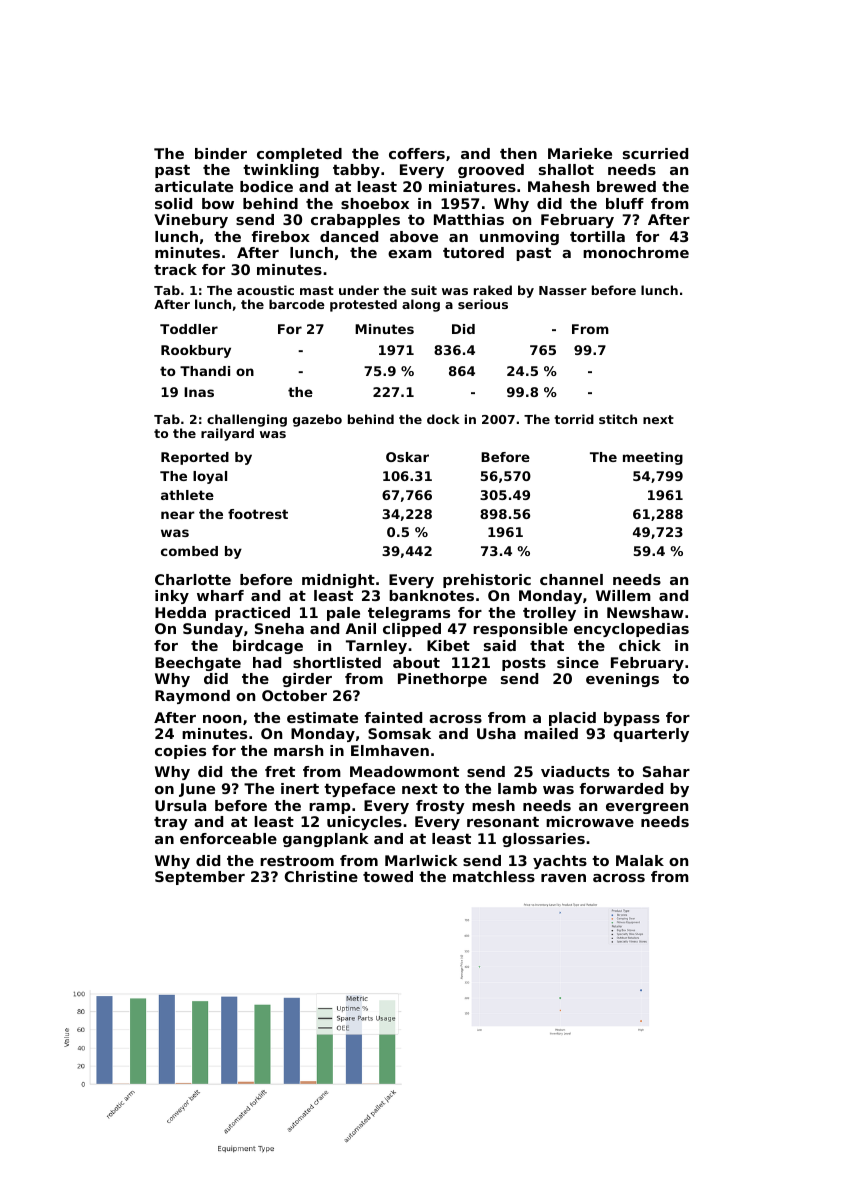 Image resolution: width=844 pixels, height=1197 pixels. I want to click on wharf, so click(220, 595).
